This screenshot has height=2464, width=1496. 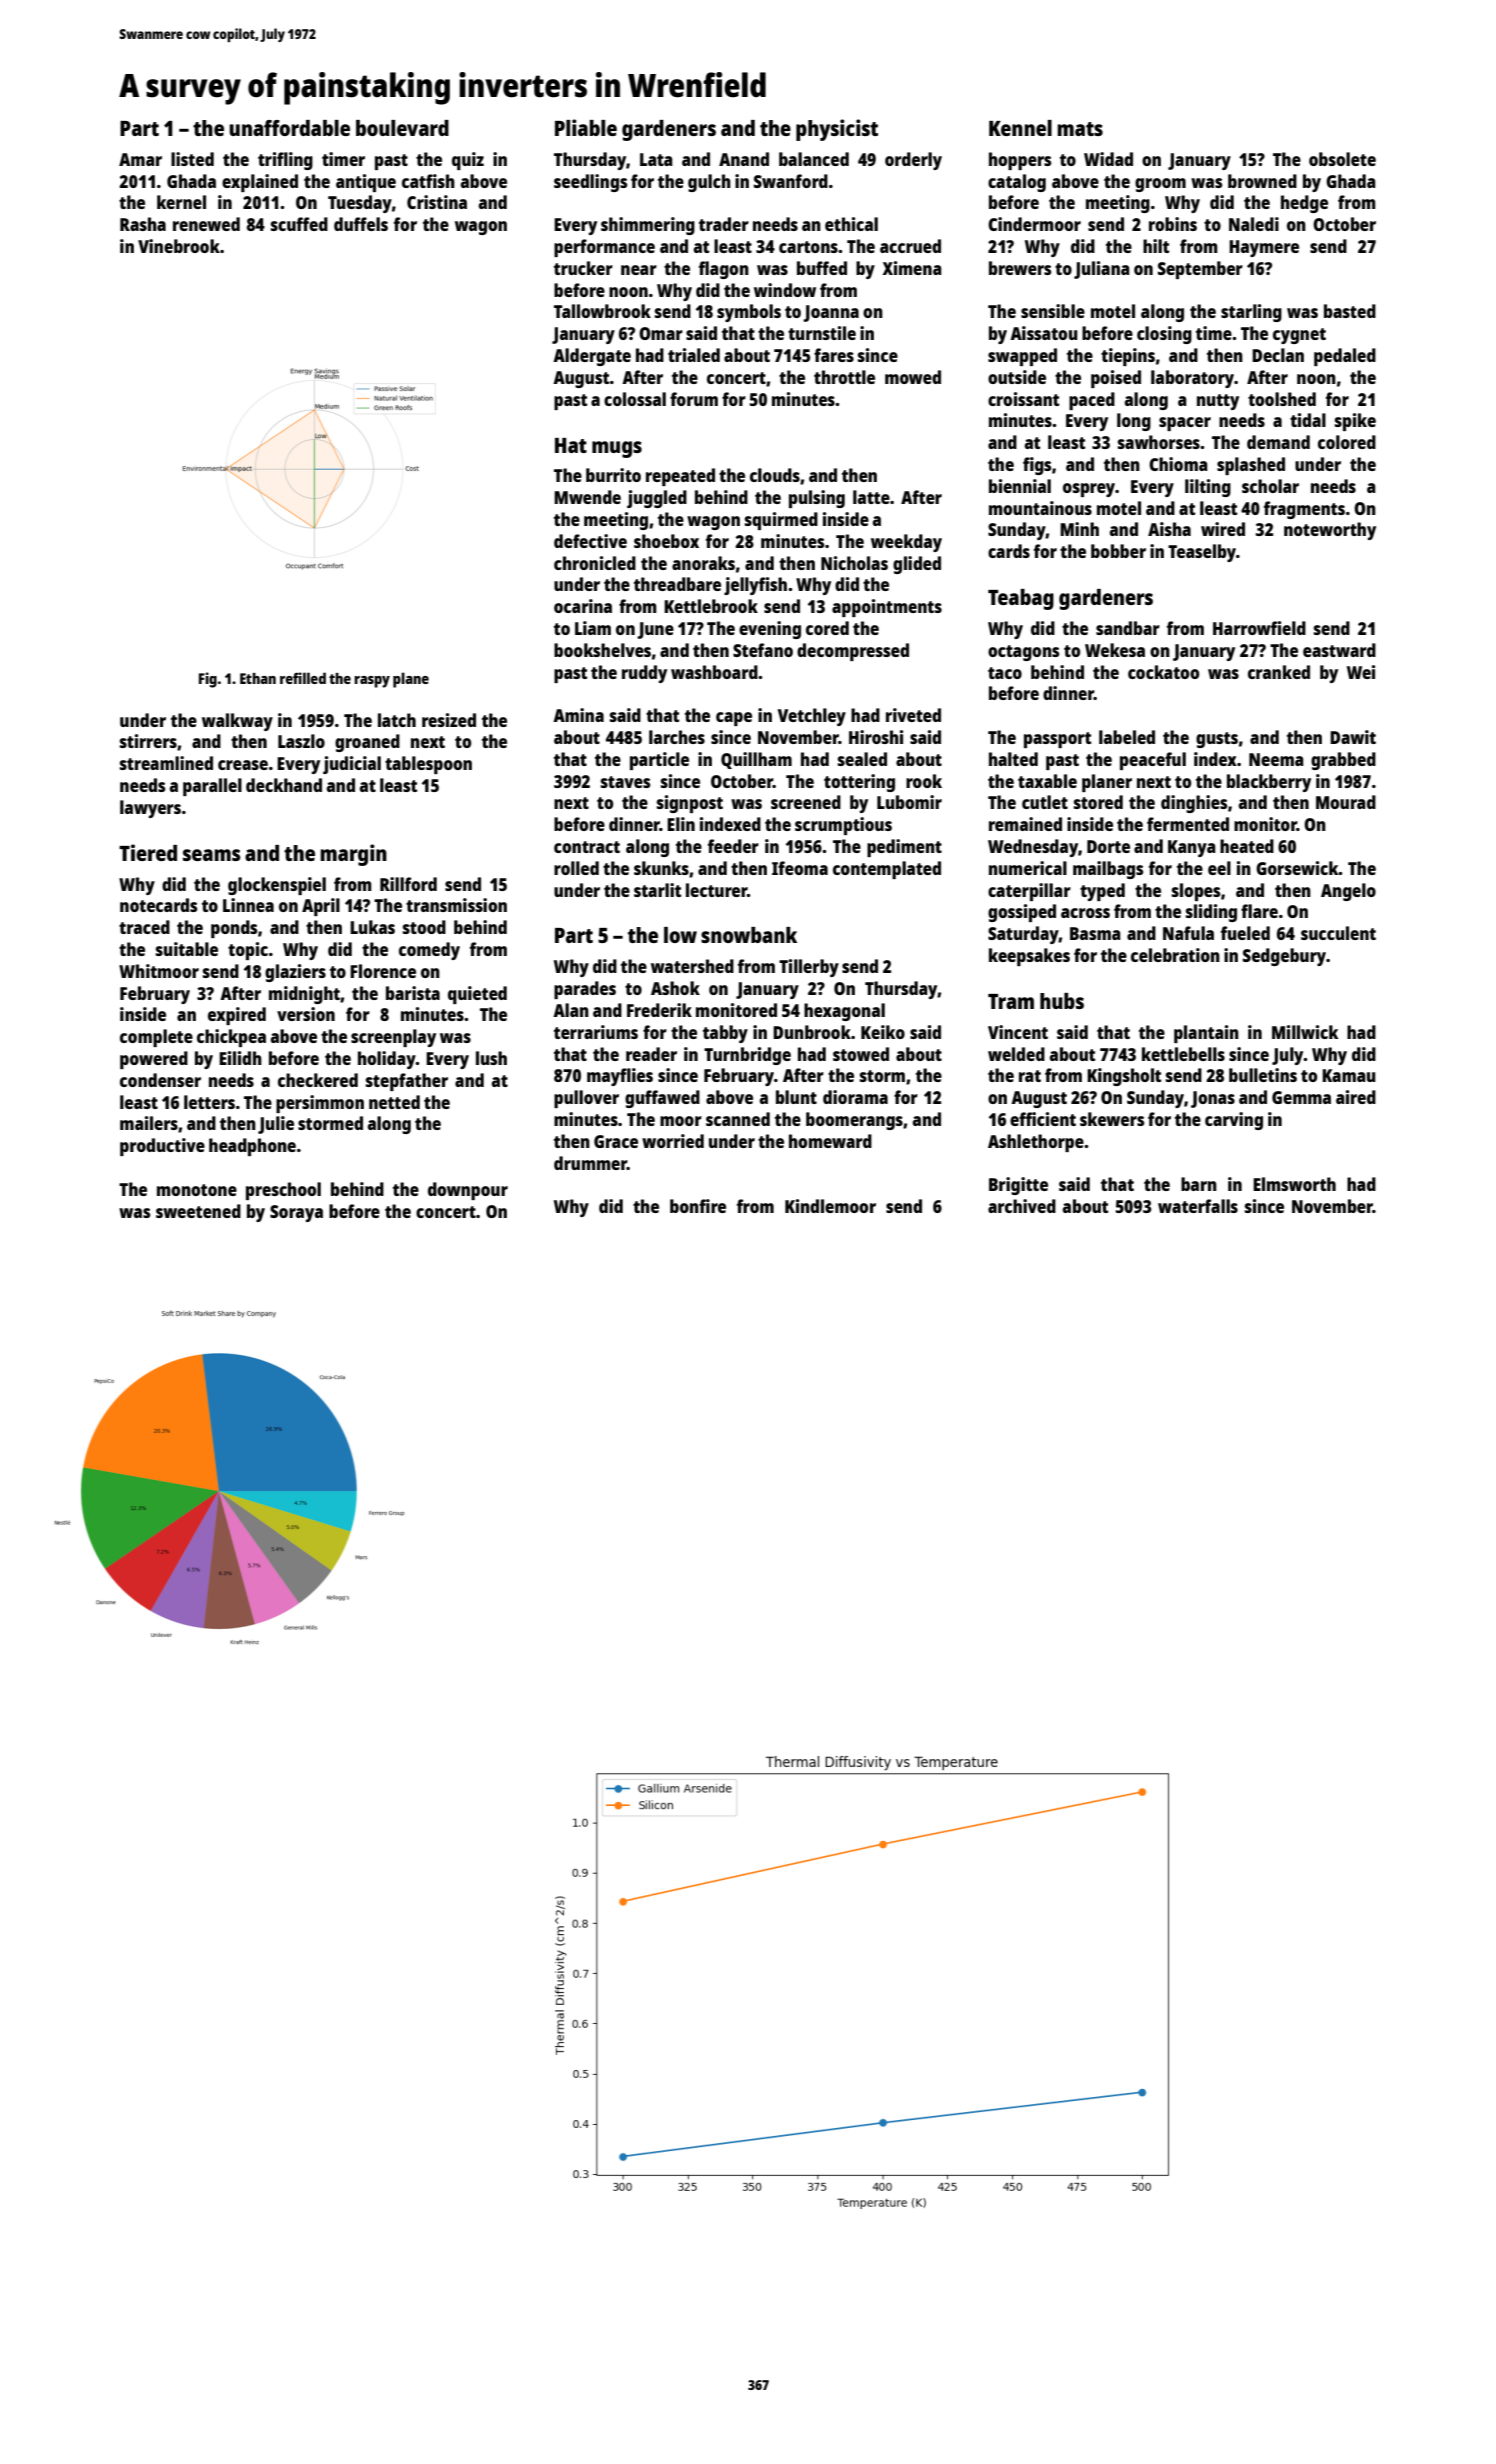 What do you see at coordinates (698, 1206) in the screenshot?
I see `bonfire` at bounding box center [698, 1206].
